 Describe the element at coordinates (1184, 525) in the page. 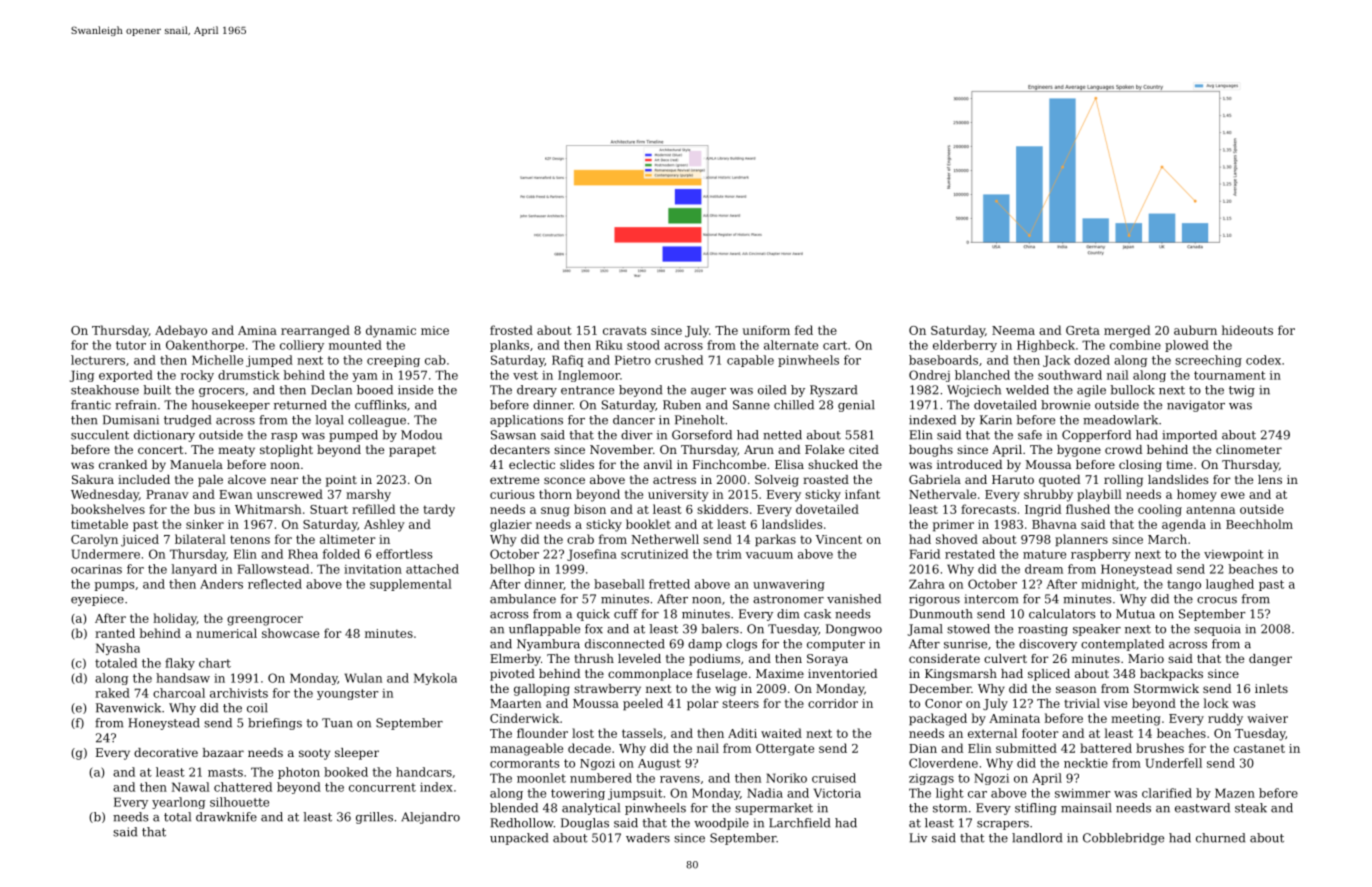

I see `agenda` at that location.
